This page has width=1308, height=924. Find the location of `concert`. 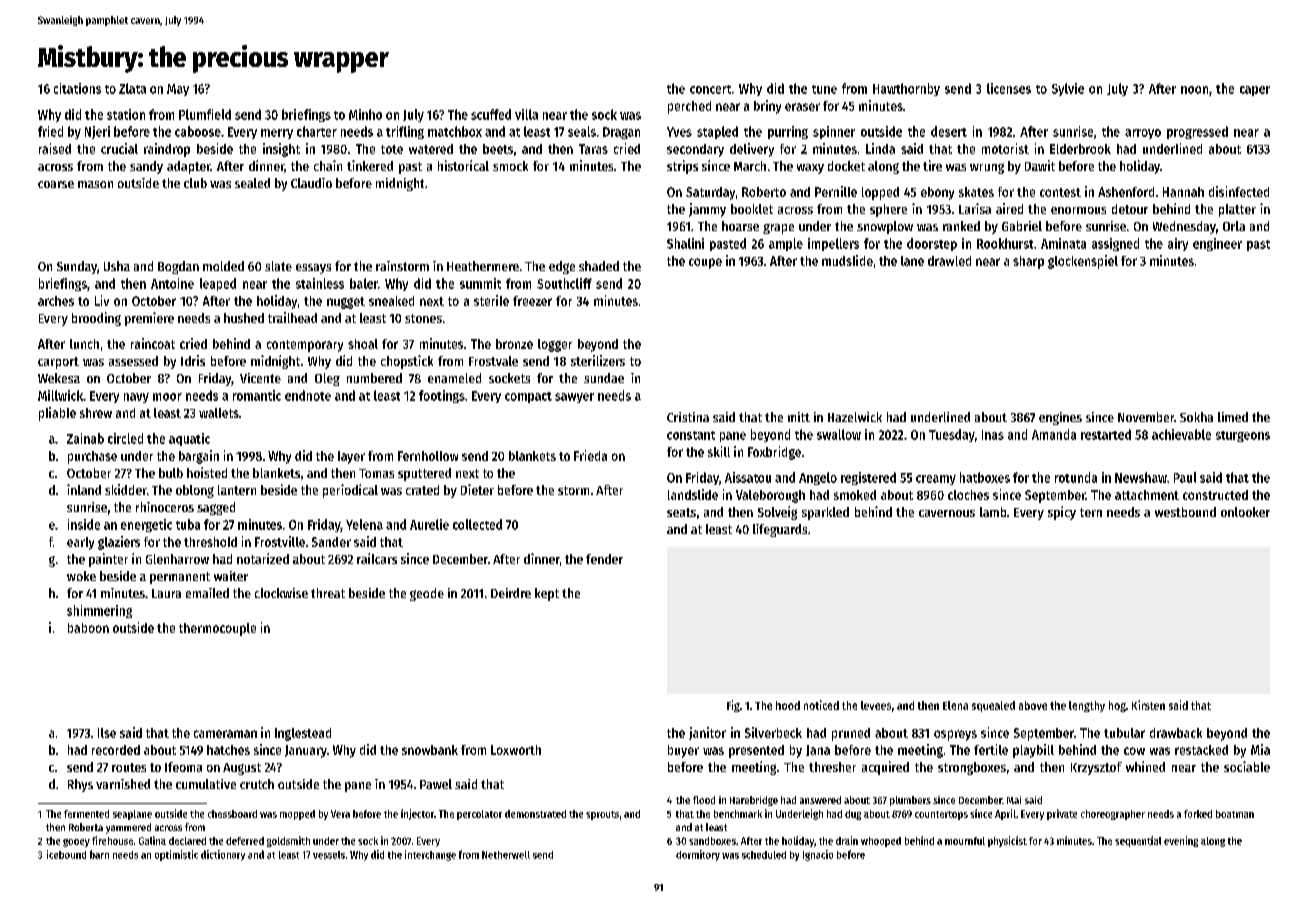

concert is located at coordinates (710, 89).
